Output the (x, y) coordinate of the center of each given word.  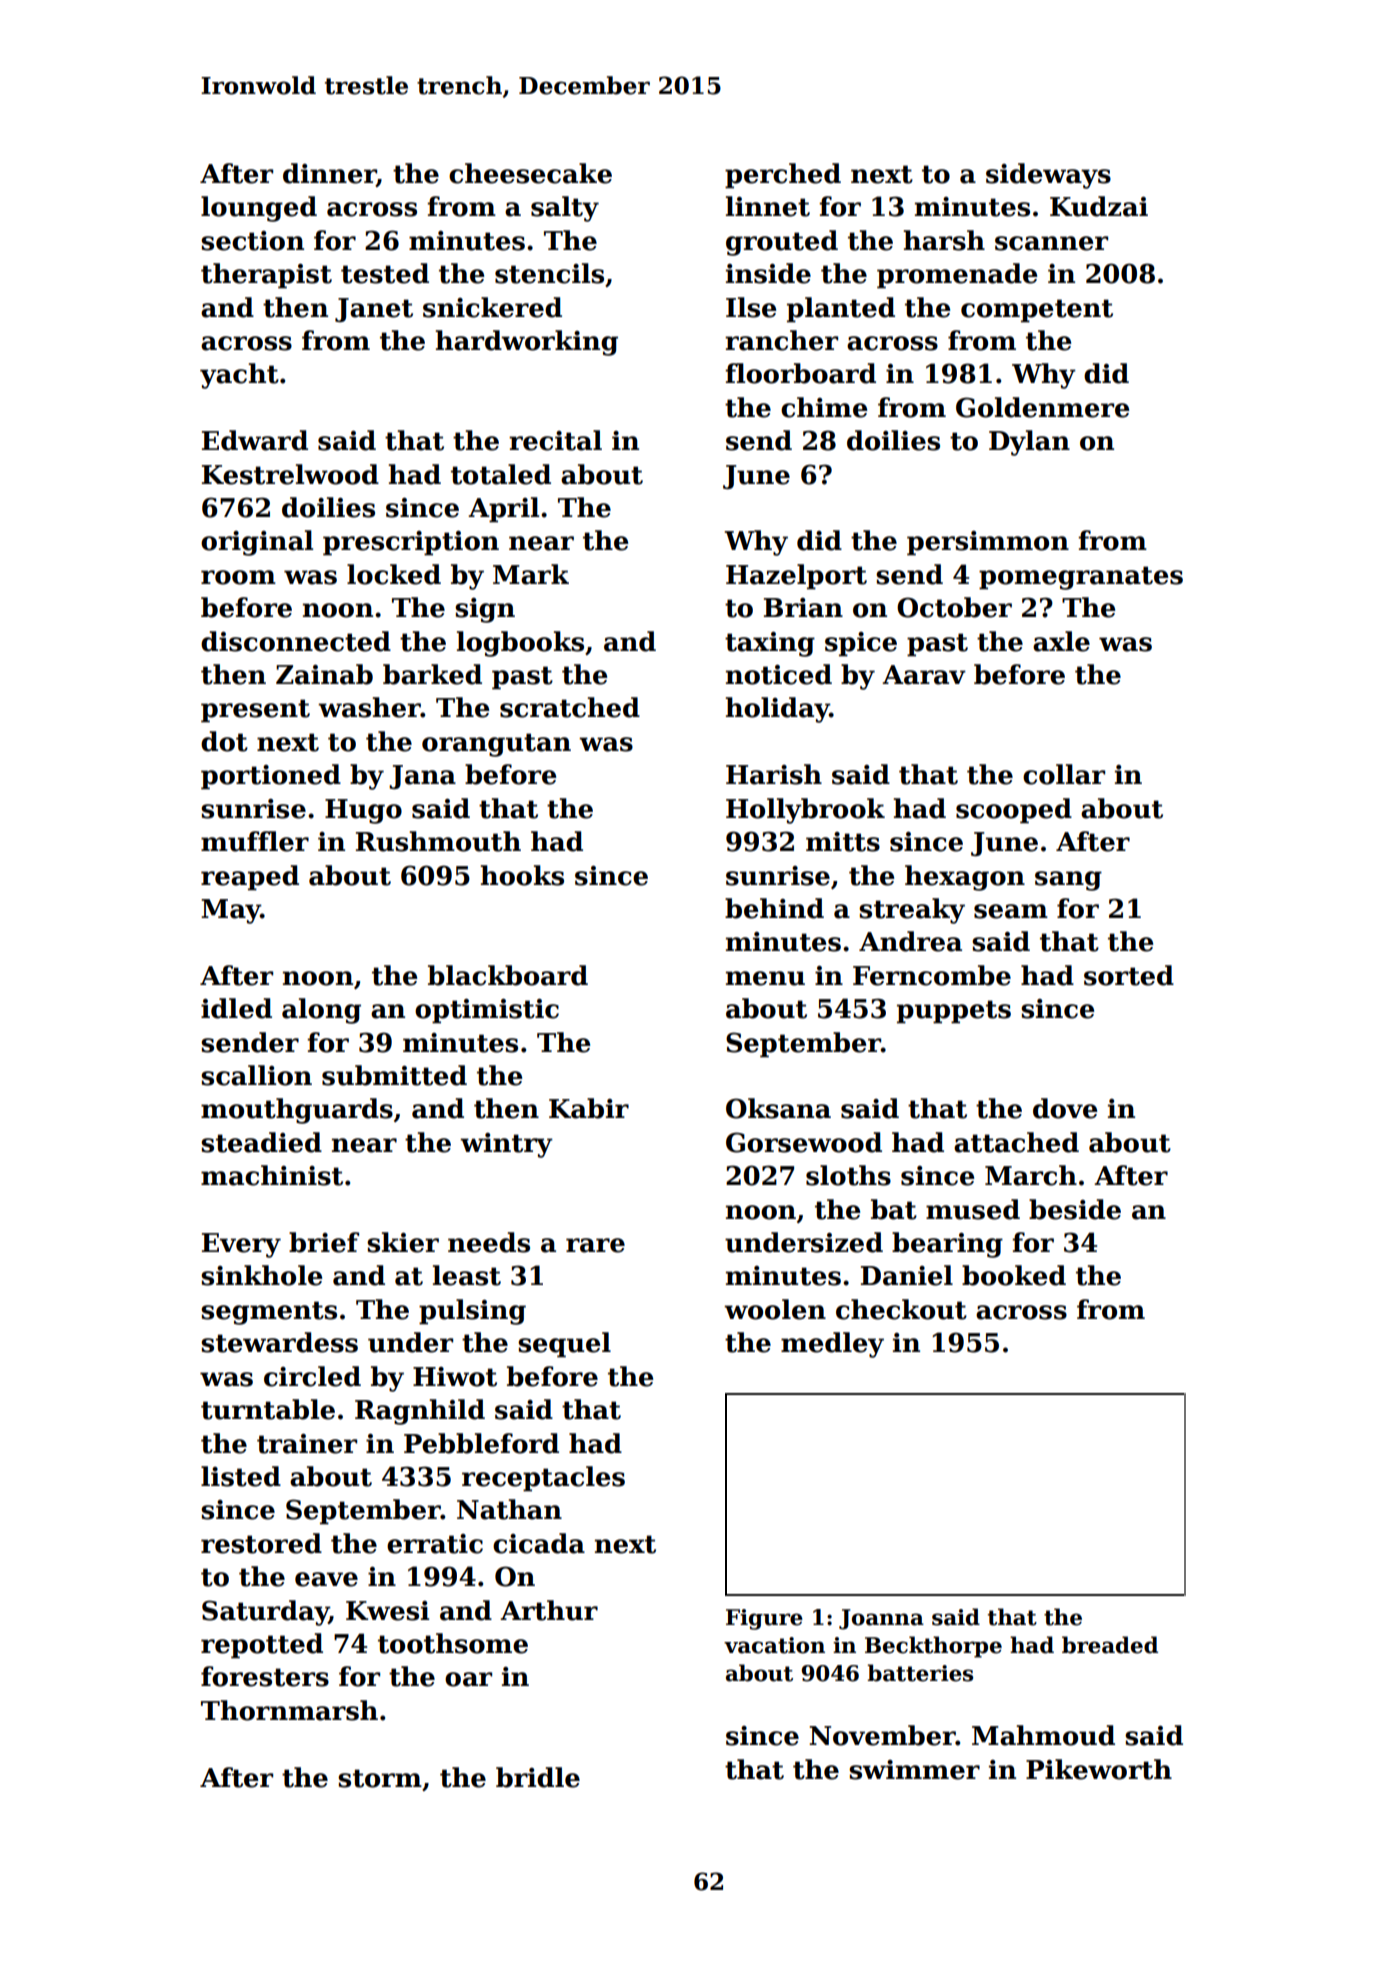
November (882, 1735)
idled (236, 1008)
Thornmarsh (289, 1710)
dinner (329, 174)
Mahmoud (1043, 1735)
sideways (1048, 176)
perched (783, 176)
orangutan (496, 745)
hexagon (965, 878)
